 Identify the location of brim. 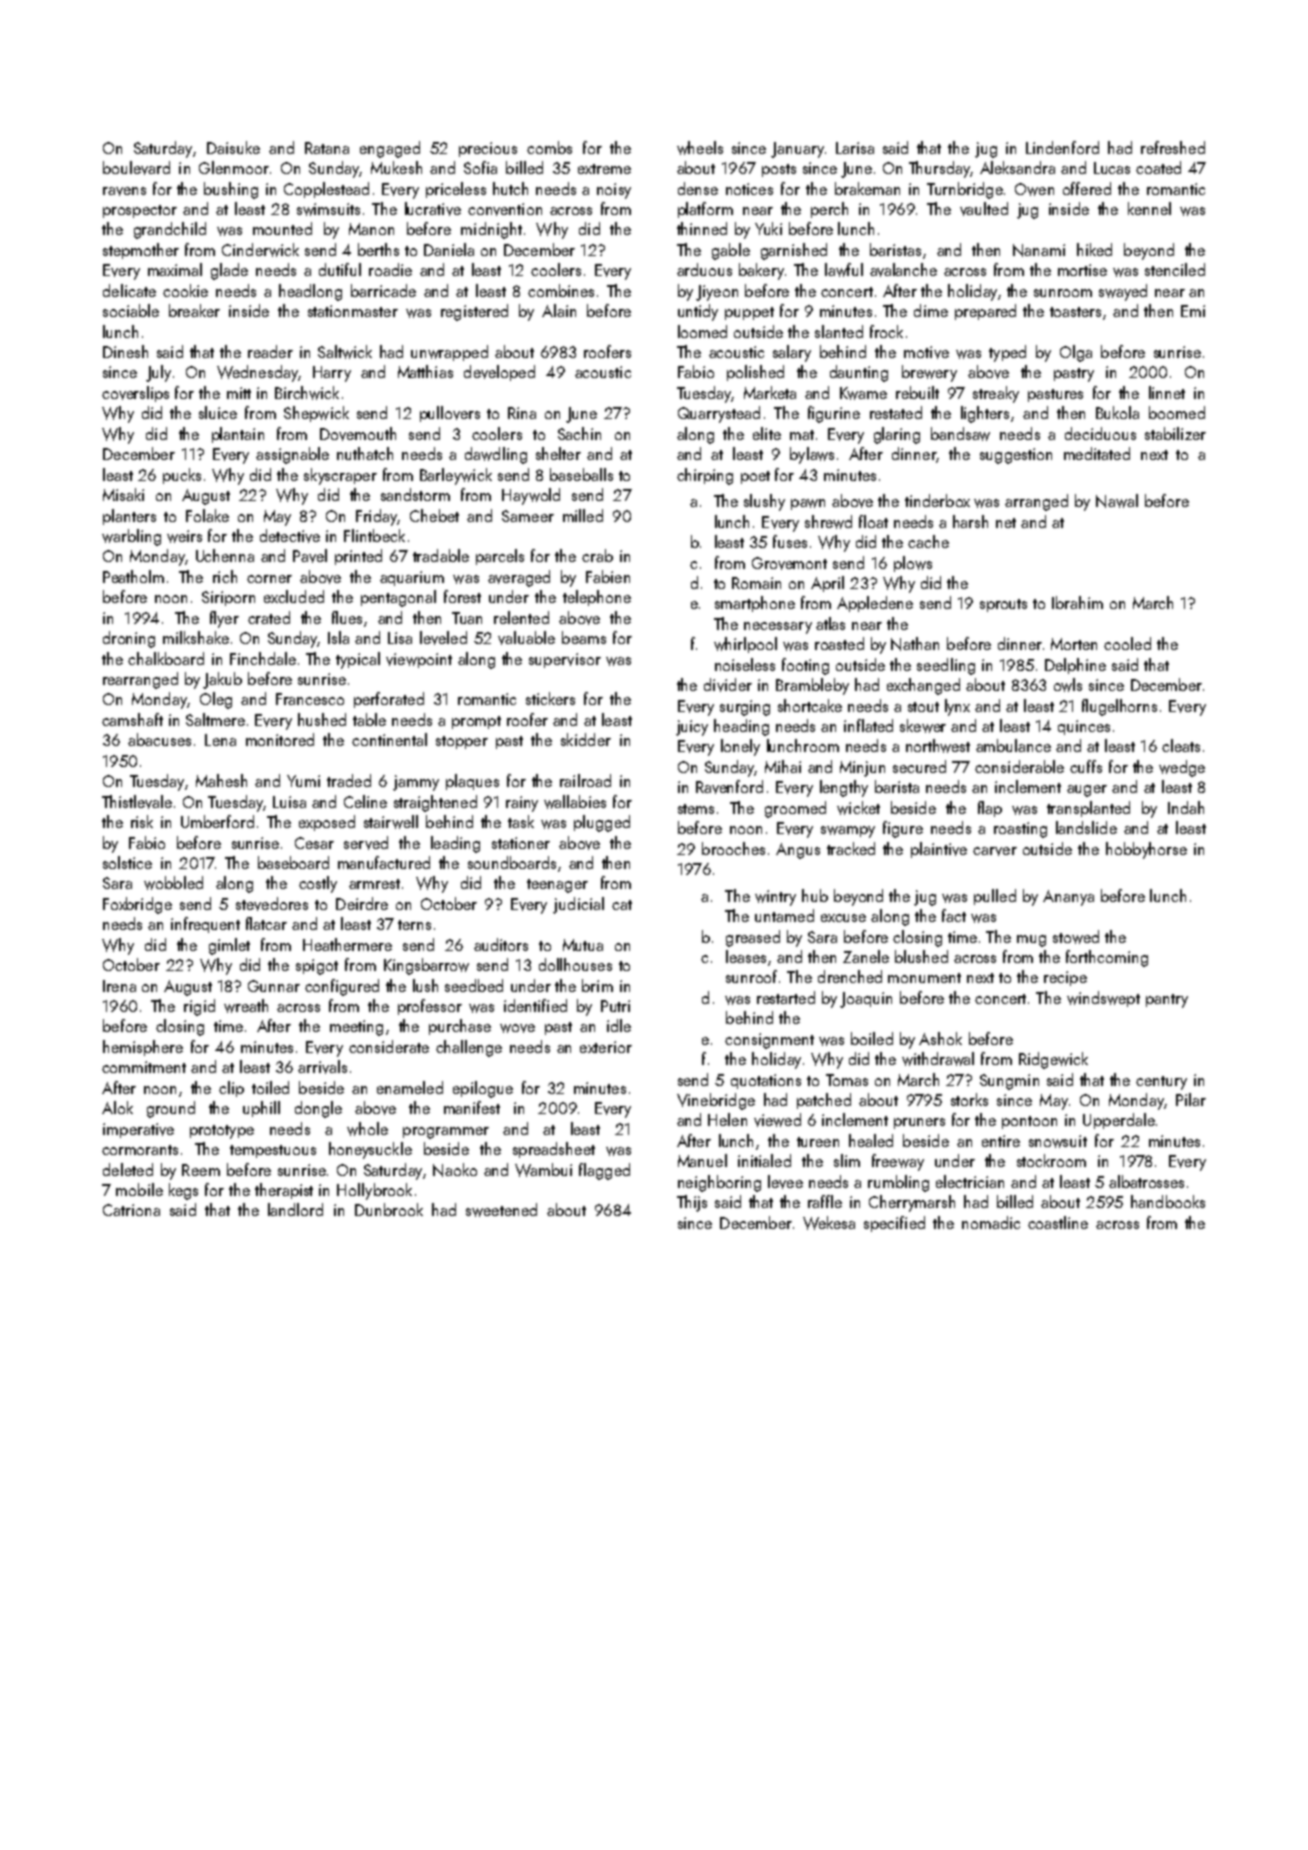
(597, 985).
